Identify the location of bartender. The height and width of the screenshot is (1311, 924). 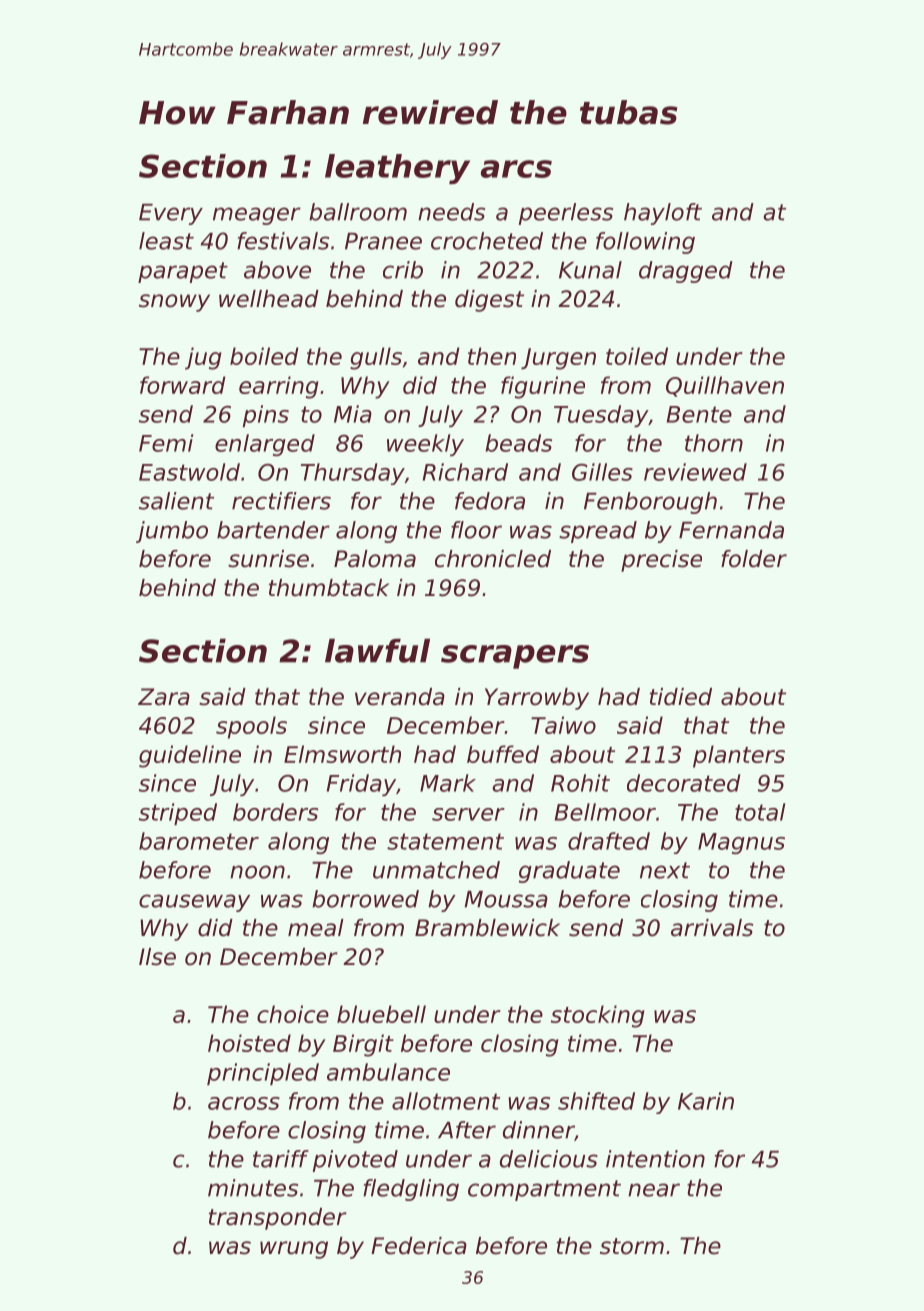
(273, 530).
